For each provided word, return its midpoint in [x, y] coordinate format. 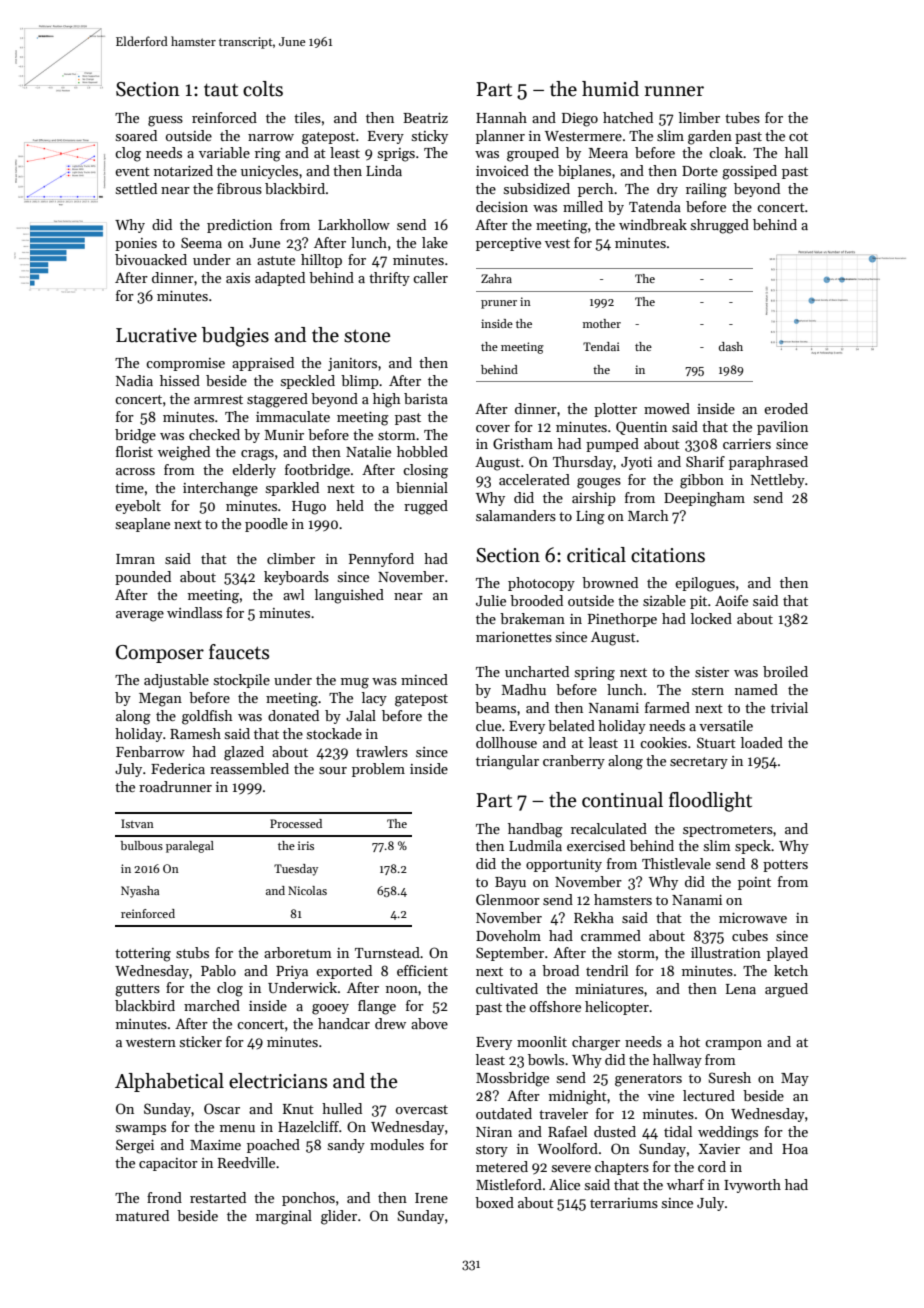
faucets [239, 652]
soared [136, 135]
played [787, 954]
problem [378, 770]
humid [610, 89]
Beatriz [425, 118]
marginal [284, 1217]
